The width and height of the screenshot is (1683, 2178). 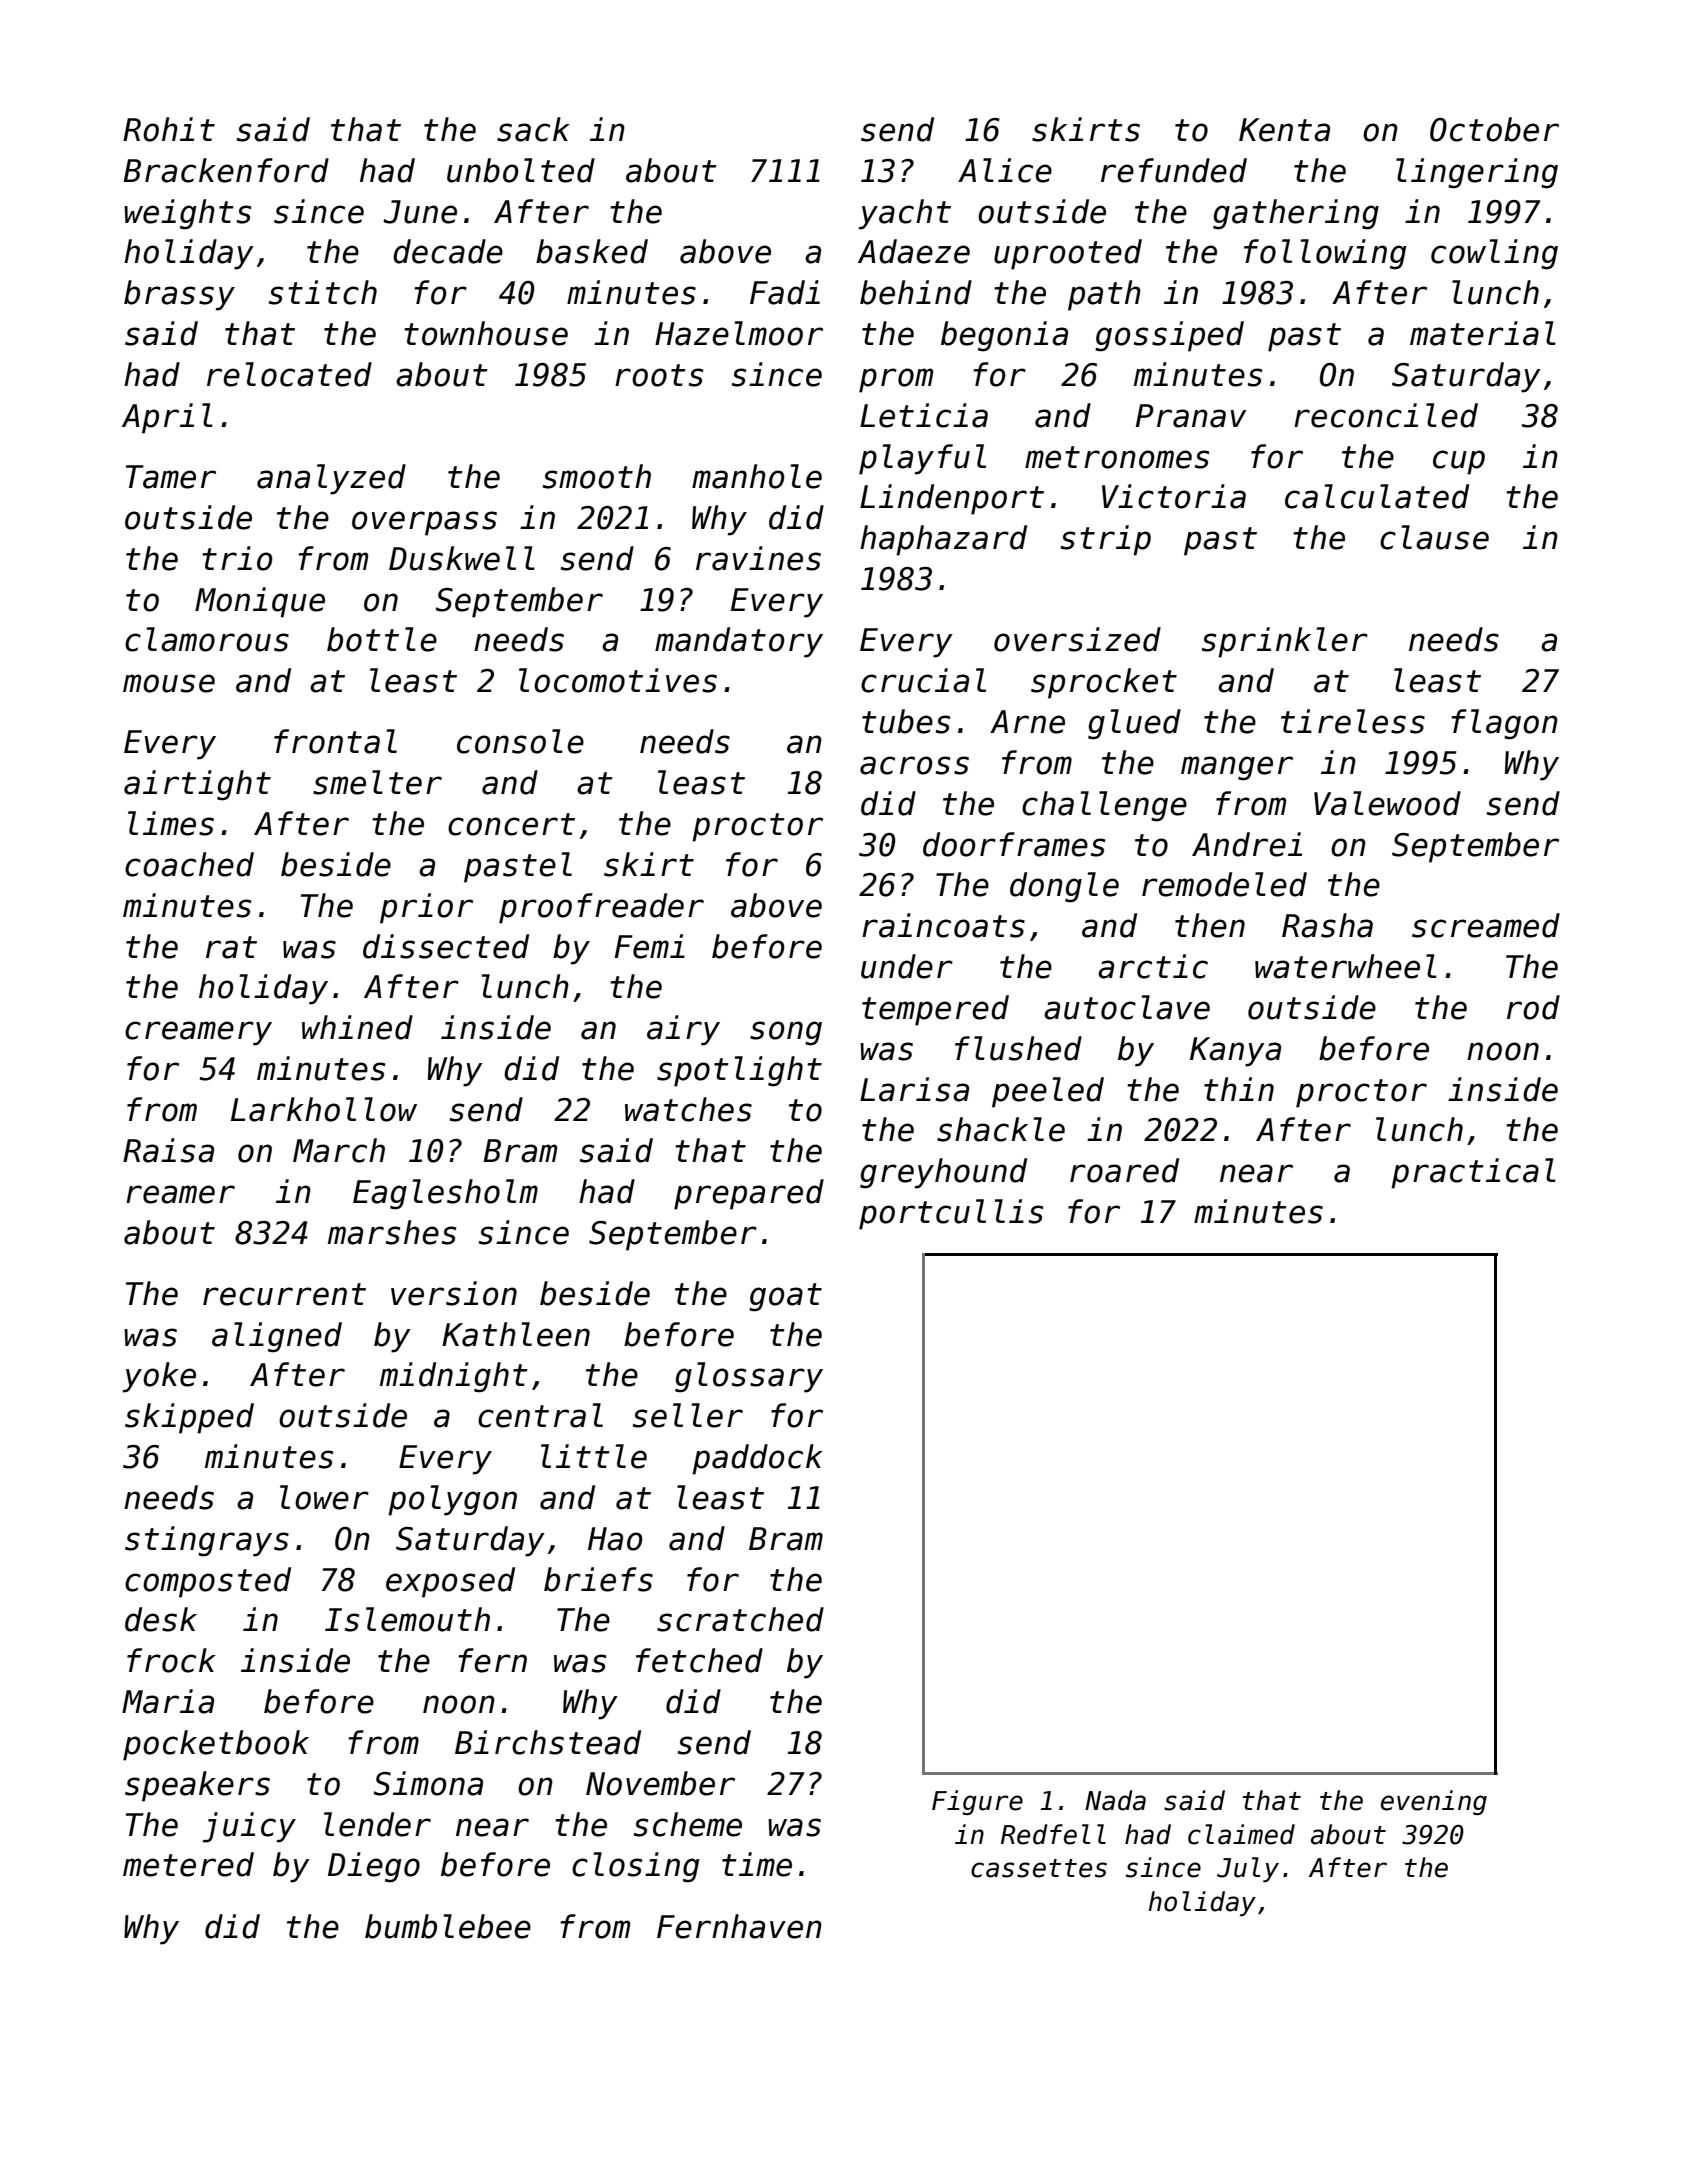 I want to click on Valewood, so click(x=1387, y=803).
